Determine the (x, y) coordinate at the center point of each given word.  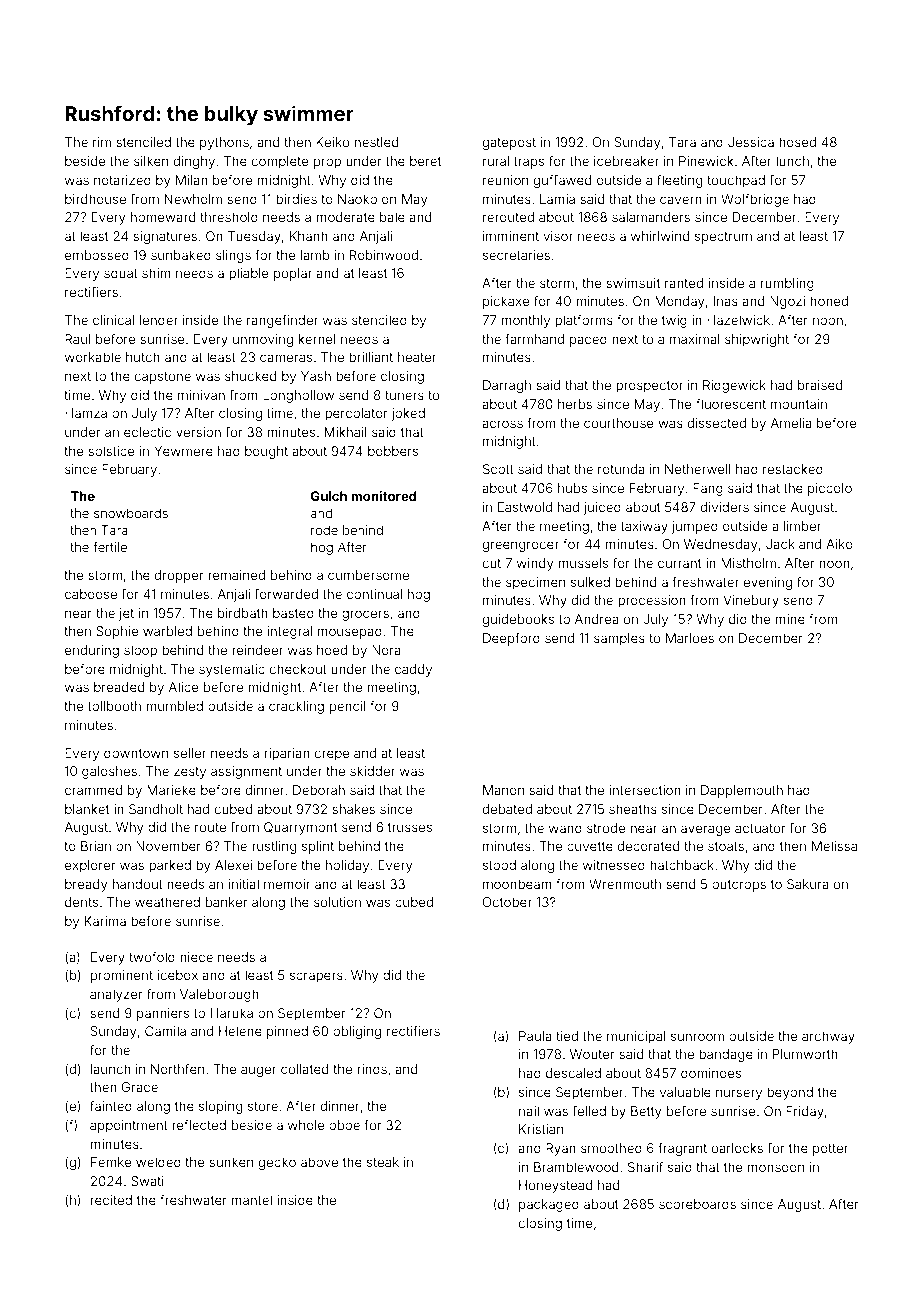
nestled (376, 142)
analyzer (116, 995)
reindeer (257, 650)
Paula (535, 1036)
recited (111, 1200)
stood (499, 865)
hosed (797, 142)
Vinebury (751, 601)
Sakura (808, 884)
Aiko (839, 544)
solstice (111, 451)
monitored (383, 496)
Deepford (511, 639)
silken (151, 161)
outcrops (739, 886)
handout (138, 884)
